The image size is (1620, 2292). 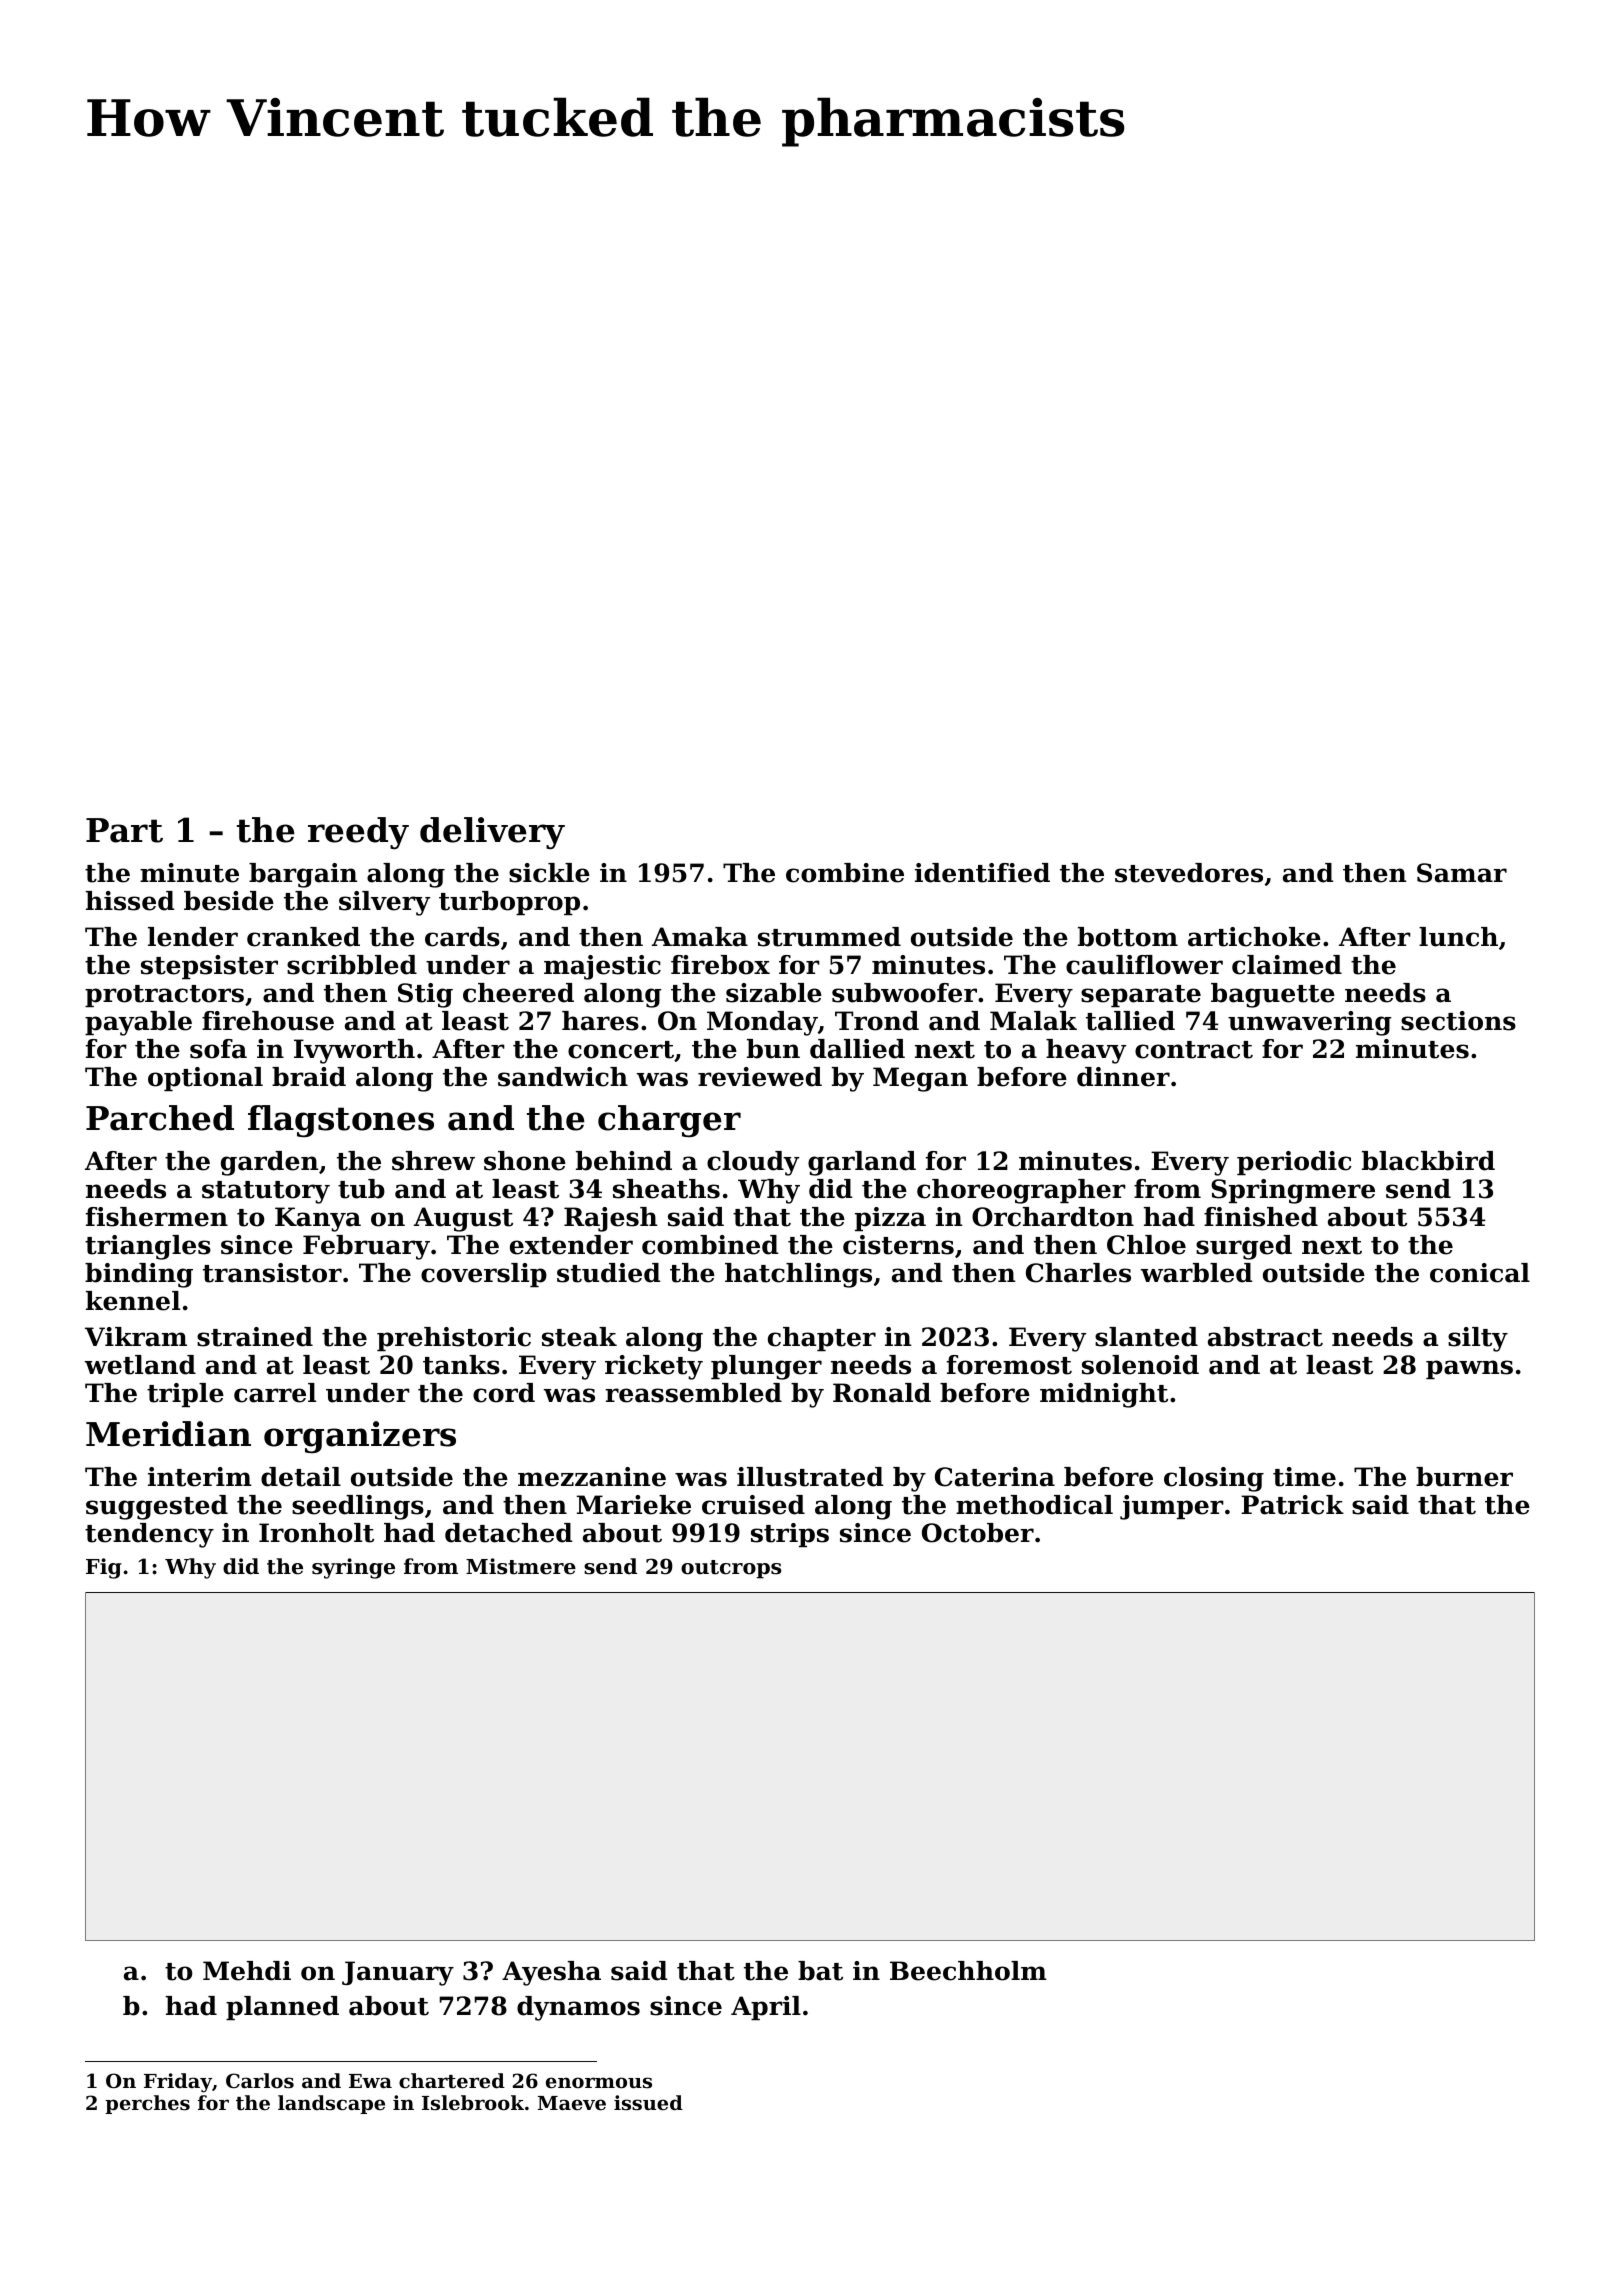 What do you see at coordinates (968, 1971) in the screenshot?
I see `Beechholm` at bounding box center [968, 1971].
